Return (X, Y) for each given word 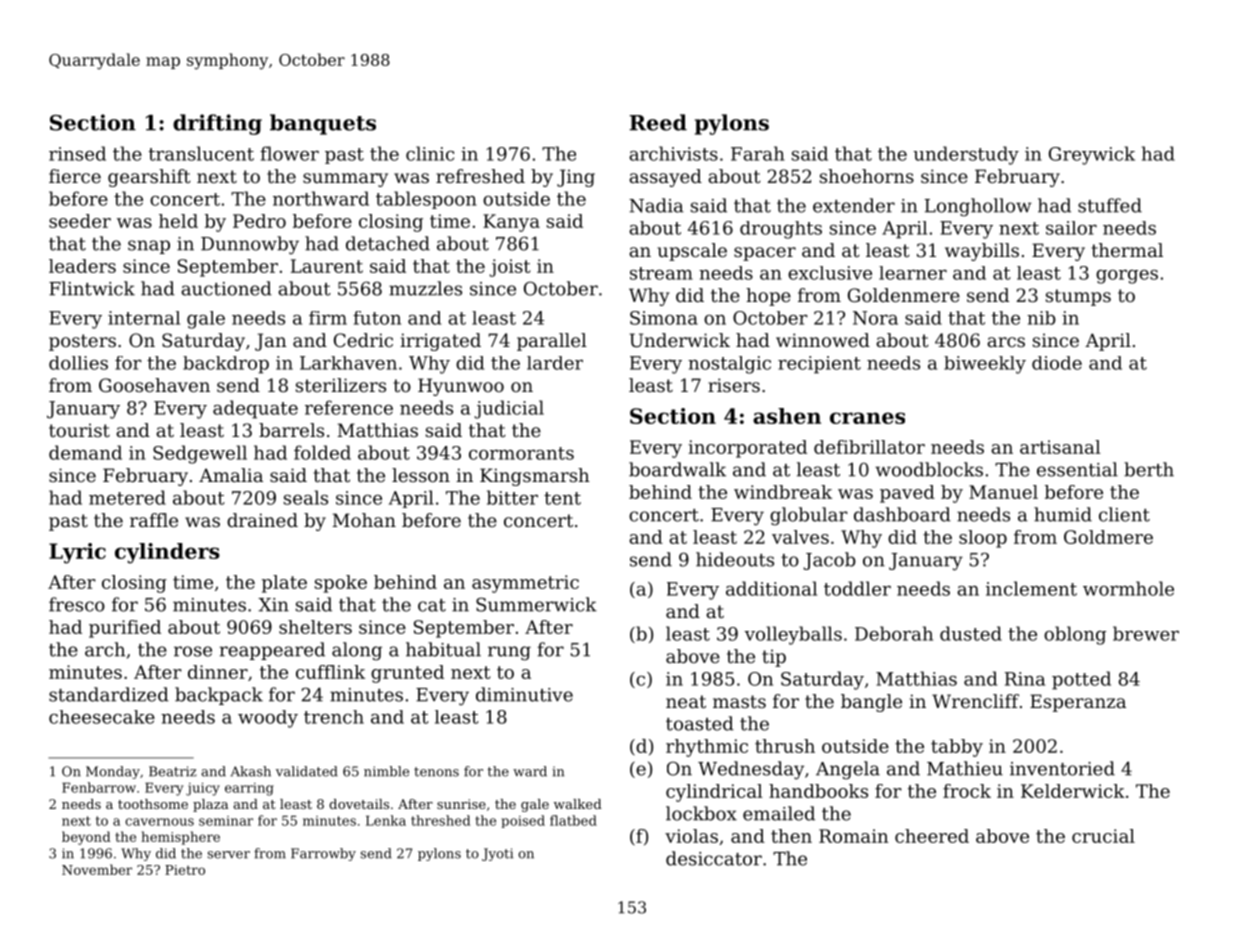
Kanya (511, 223)
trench (334, 717)
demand (85, 452)
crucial (1103, 836)
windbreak (783, 492)
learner (913, 273)
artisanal (1060, 447)
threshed (440, 820)
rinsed (77, 153)
